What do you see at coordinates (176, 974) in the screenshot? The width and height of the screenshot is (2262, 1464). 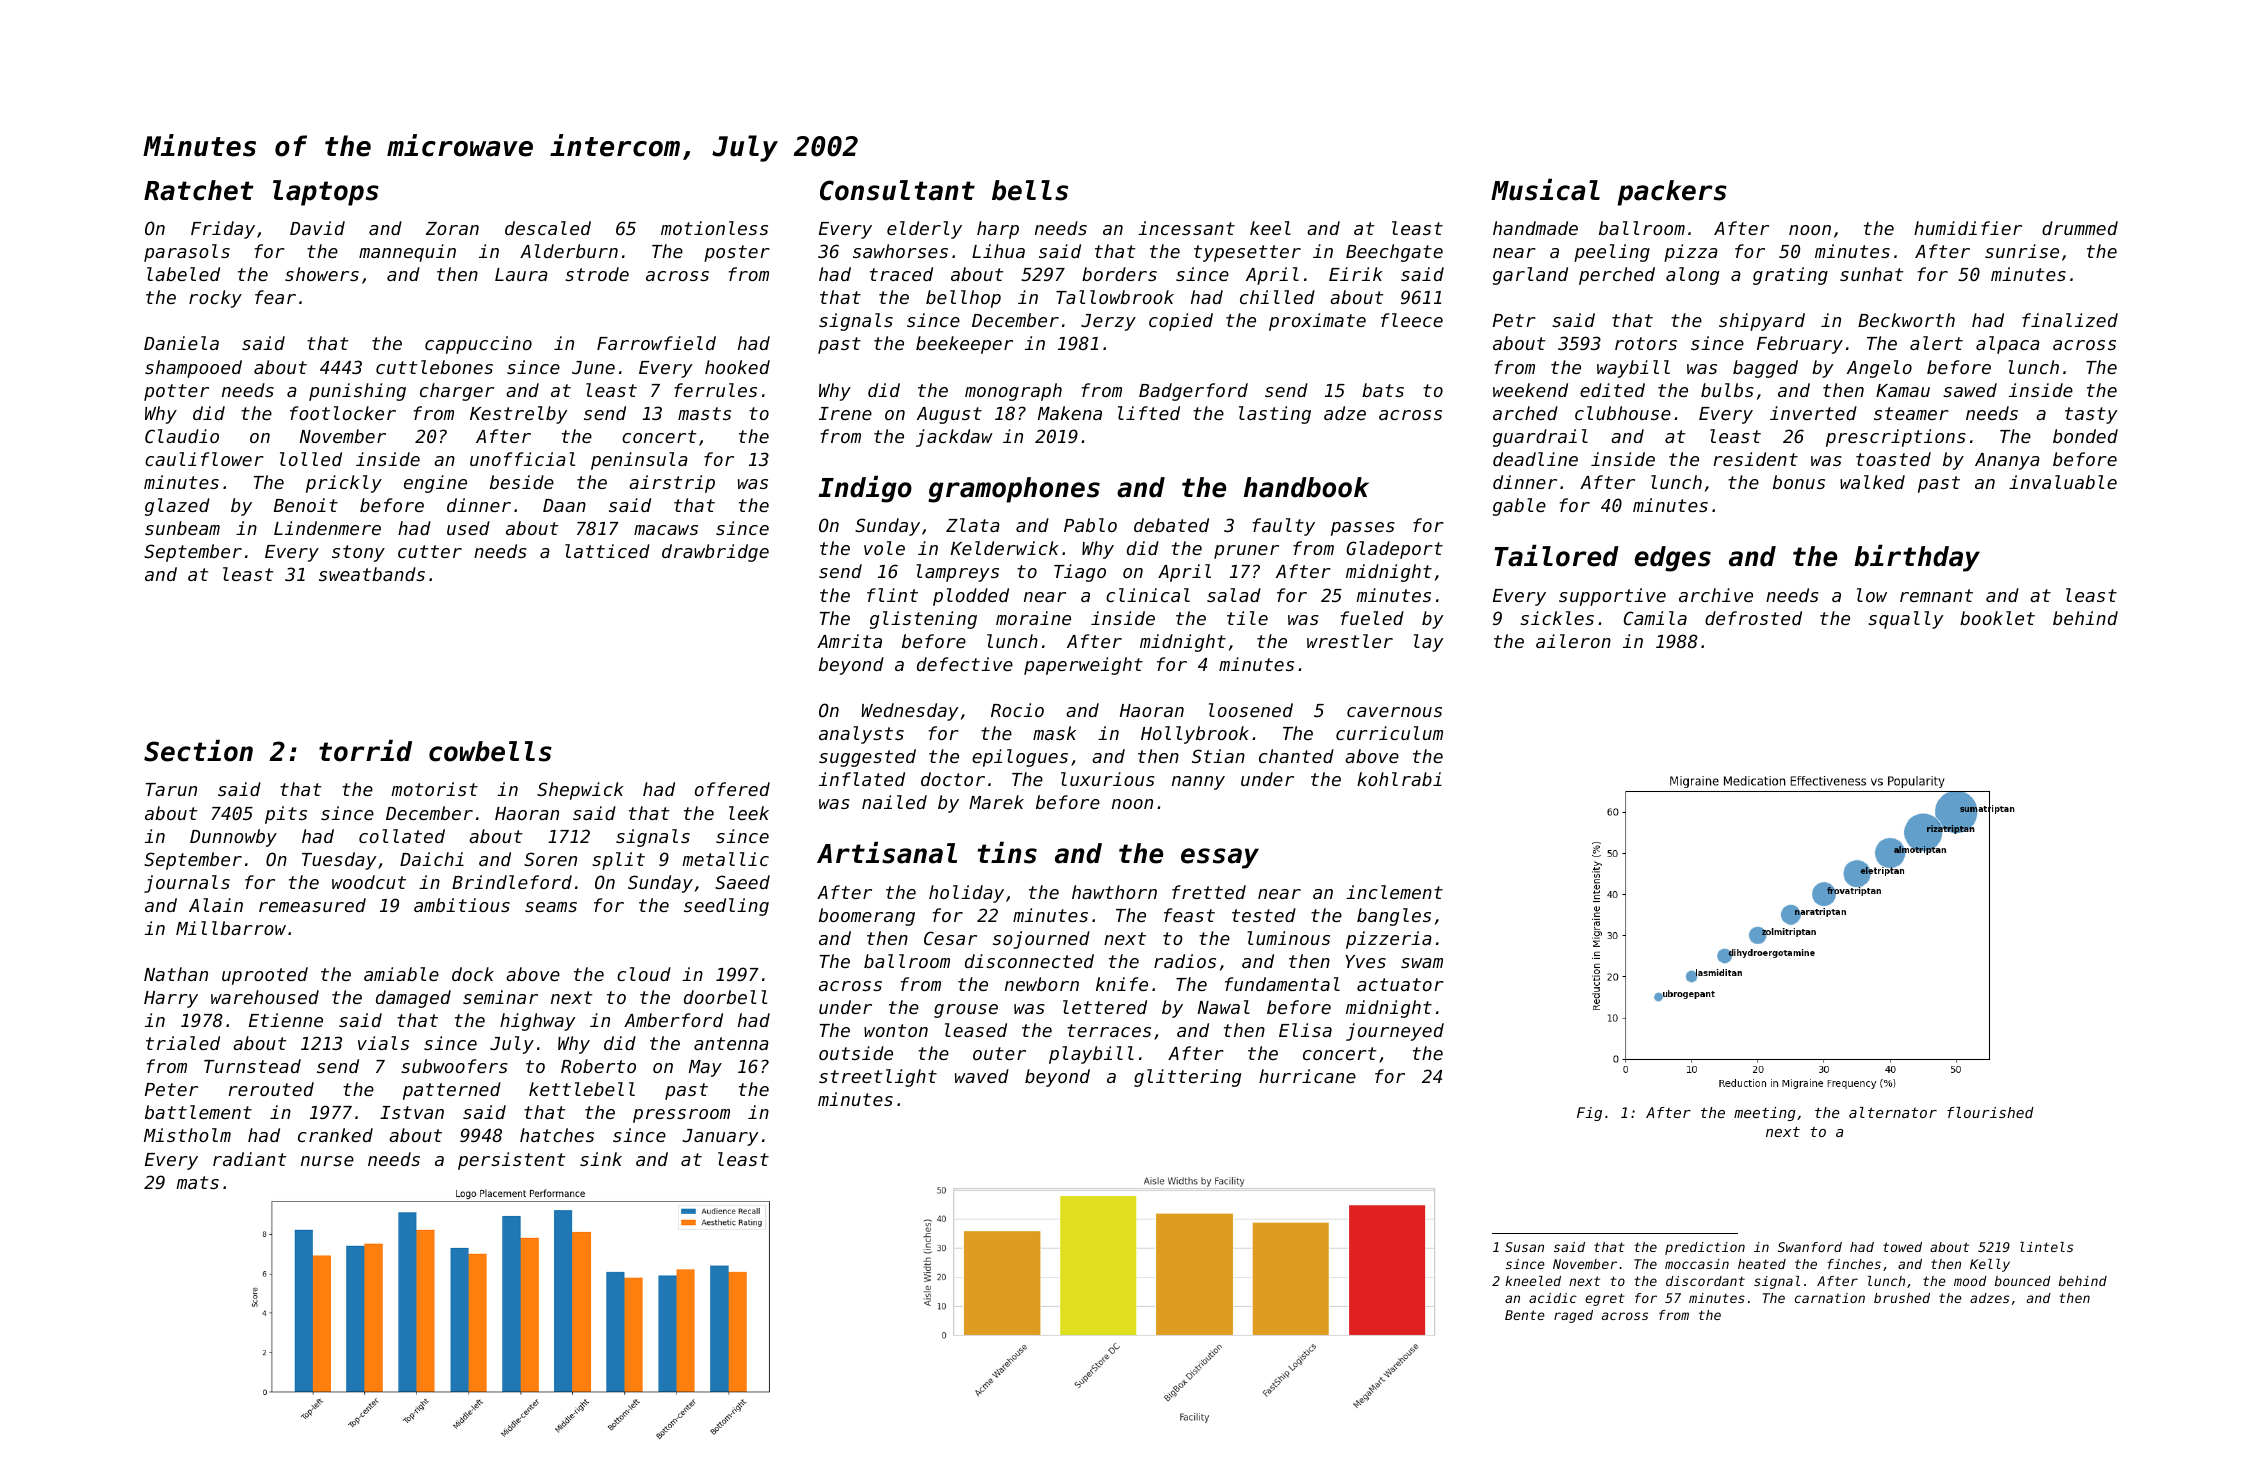 I see `Nathan` at bounding box center [176, 974].
